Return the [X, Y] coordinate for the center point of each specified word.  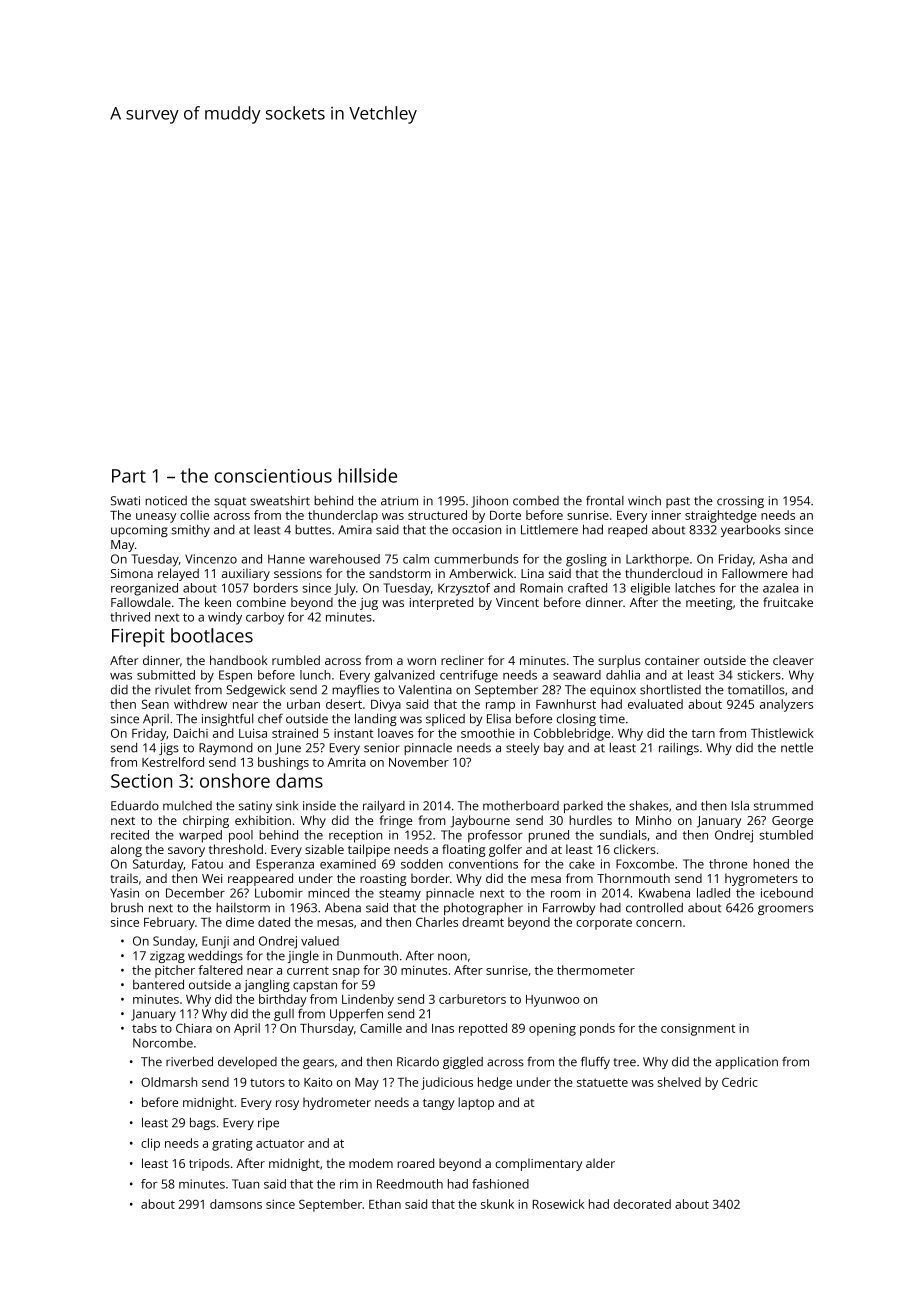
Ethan [385, 1204]
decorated [642, 1204]
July [345, 589]
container [672, 660]
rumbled [296, 660]
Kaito [318, 1082]
